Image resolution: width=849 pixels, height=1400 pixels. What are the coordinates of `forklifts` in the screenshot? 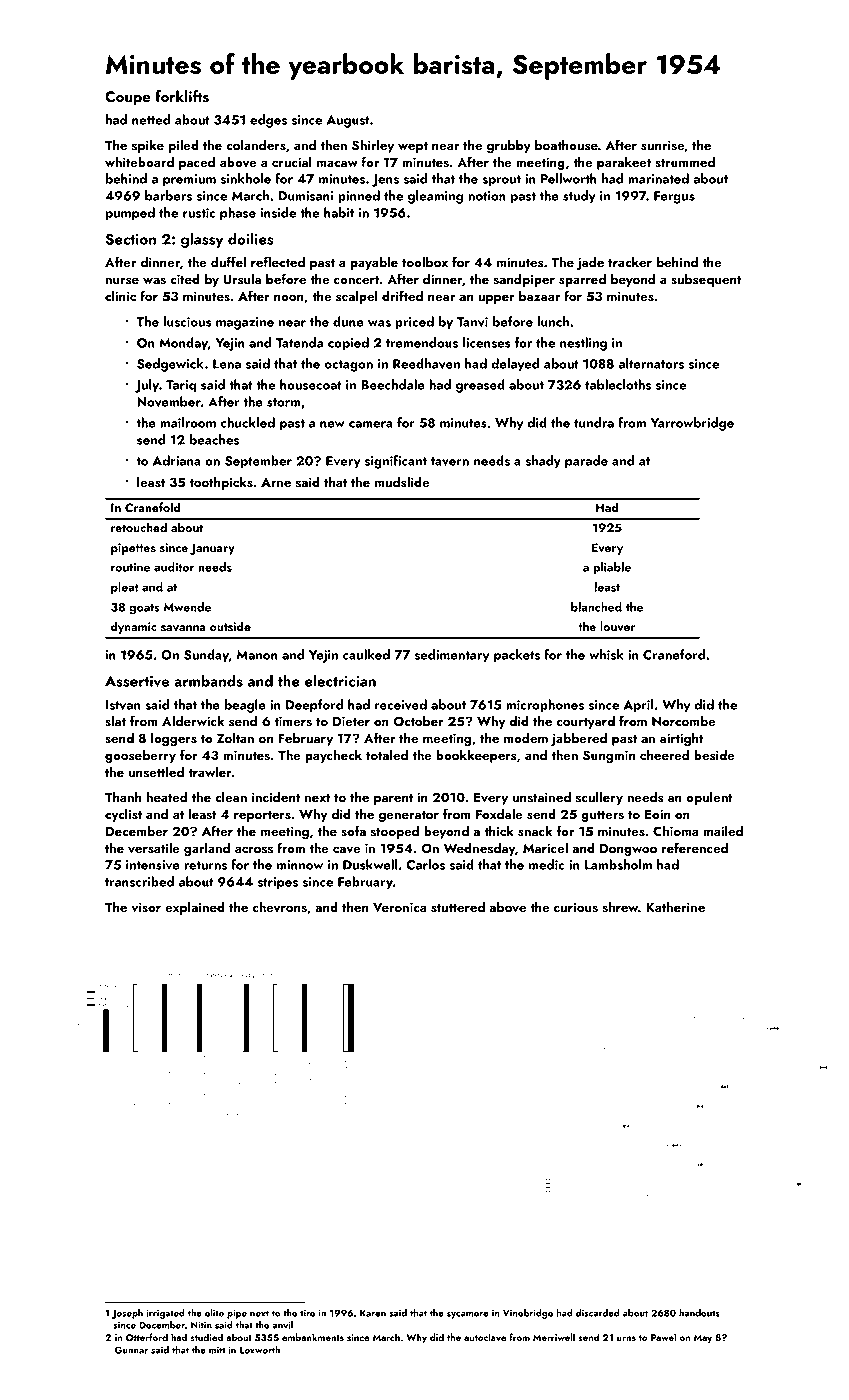 It's located at (182, 96).
